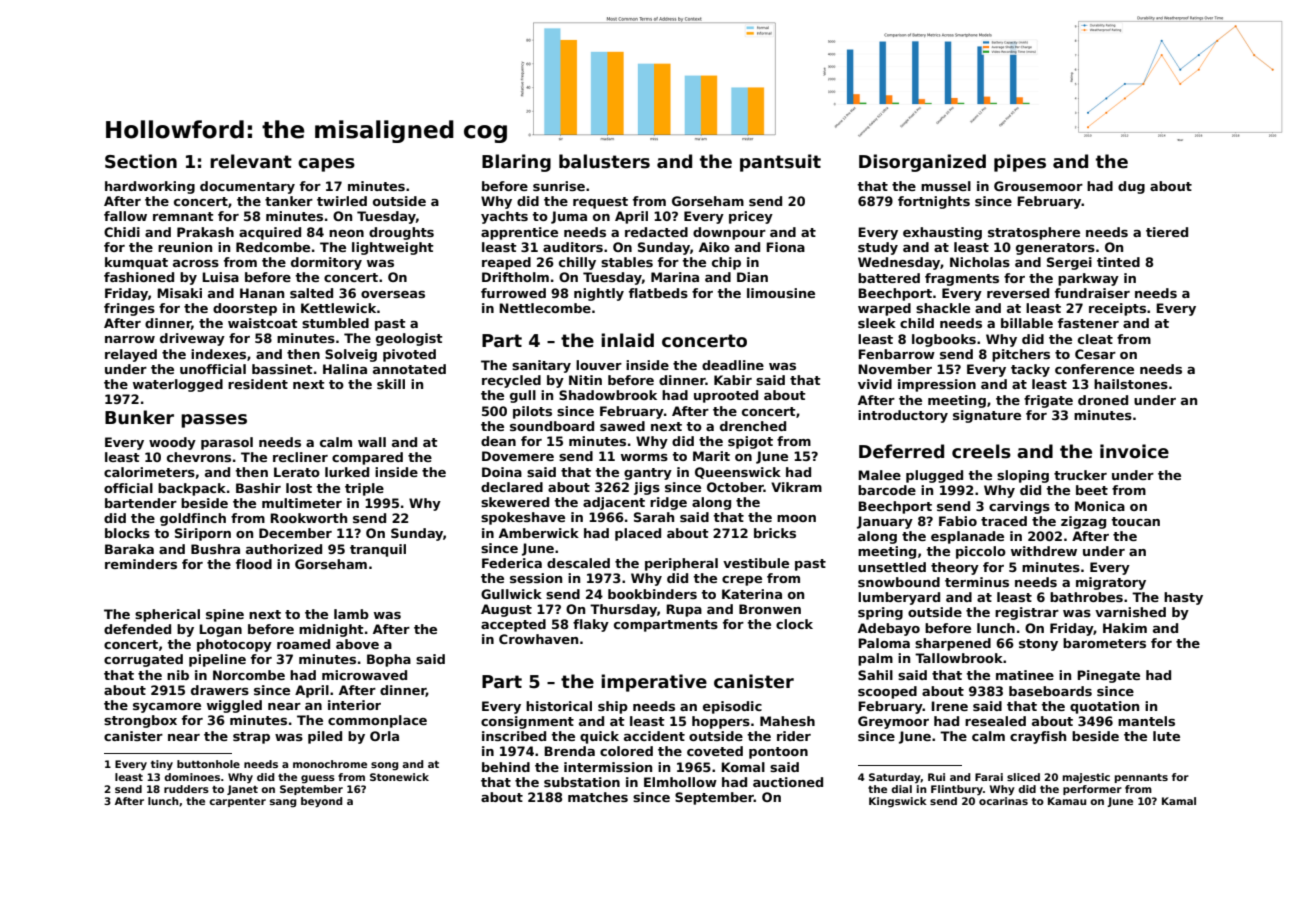 This screenshot has height=924, width=1308. I want to click on twirled, so click(342, 201).
